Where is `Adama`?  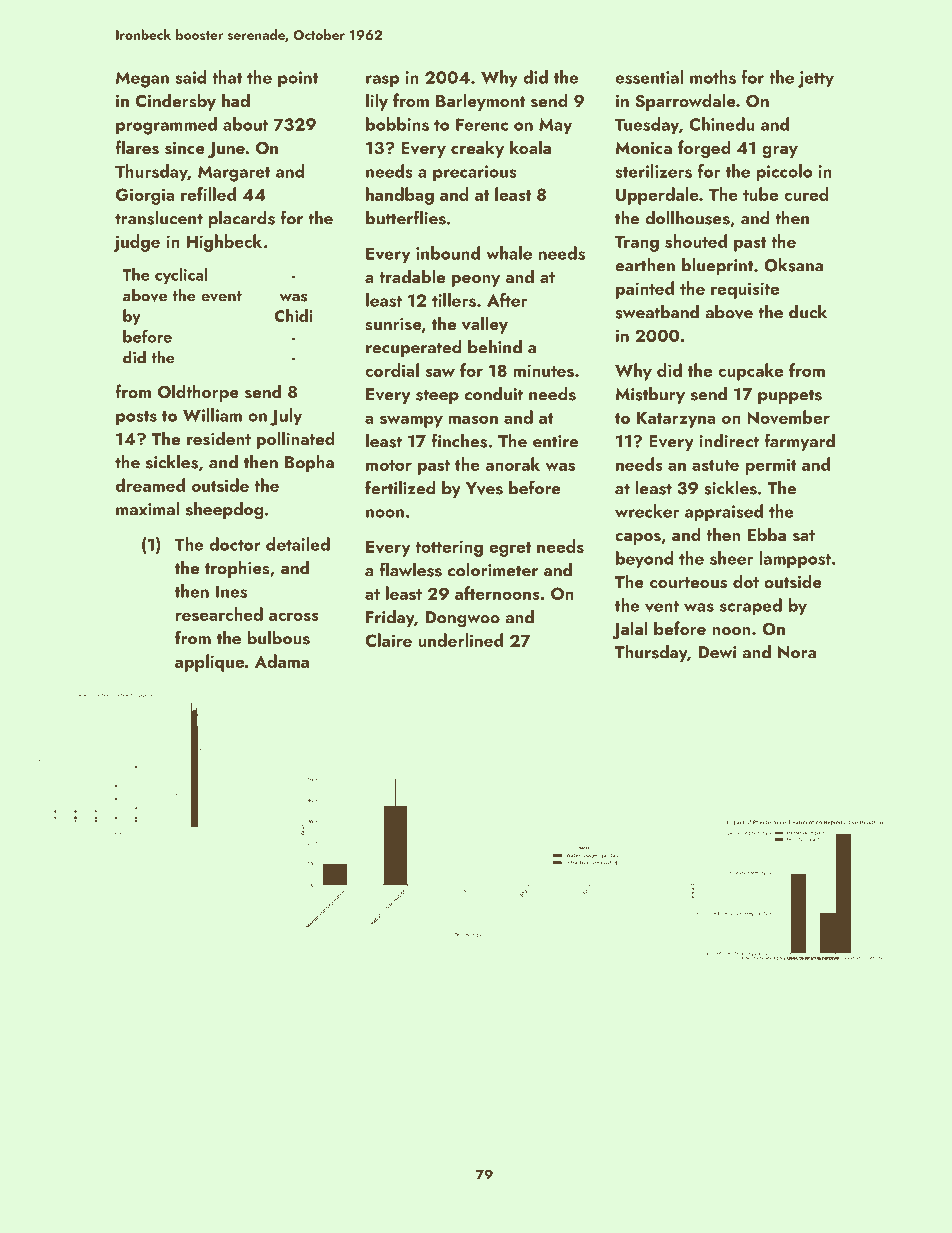 Adama is located at coordinates (282, 661).
